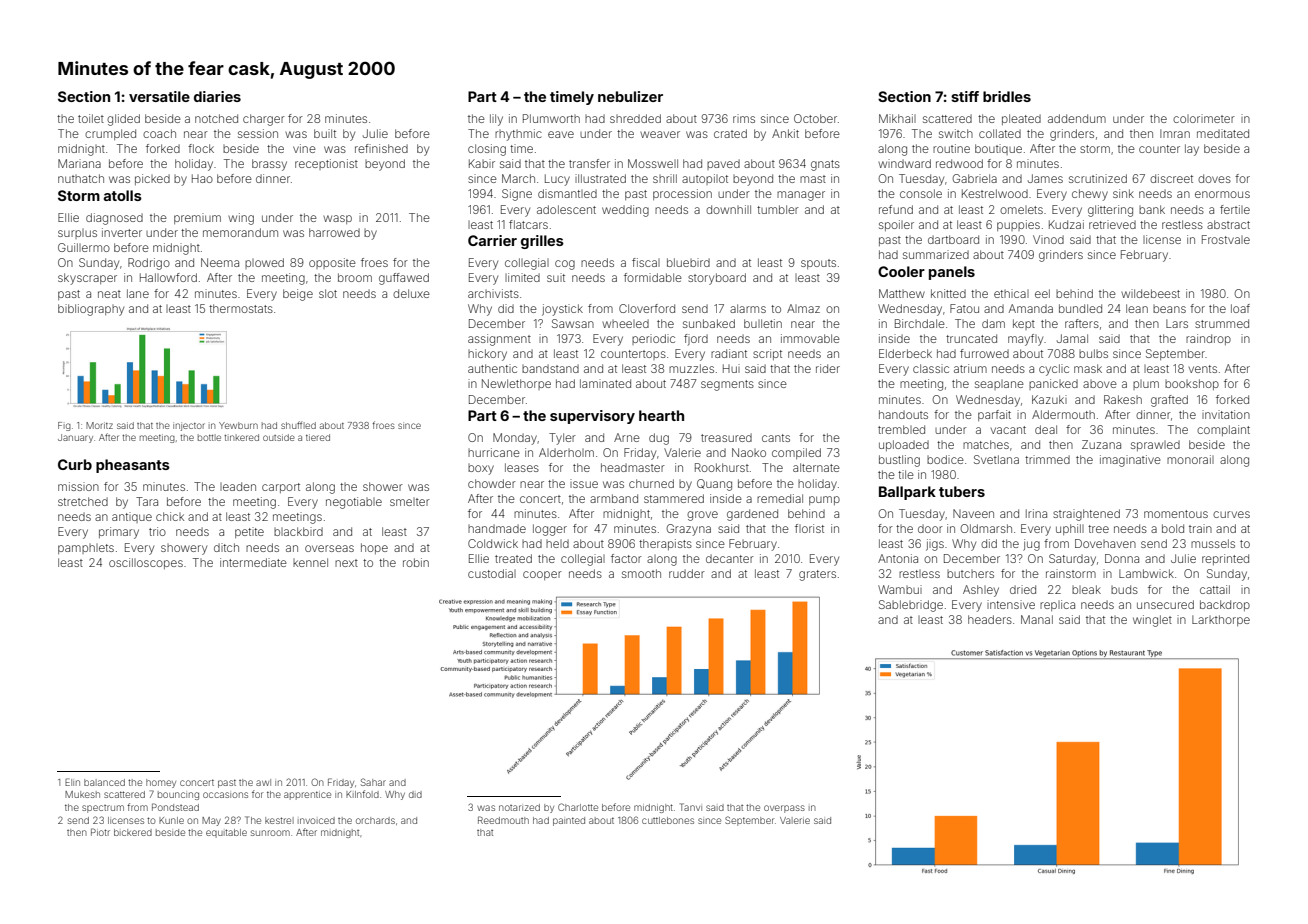  What do you see at coordinates (373, 782) in the document?
I see `Sahar` at bounding box center [373, 782].
